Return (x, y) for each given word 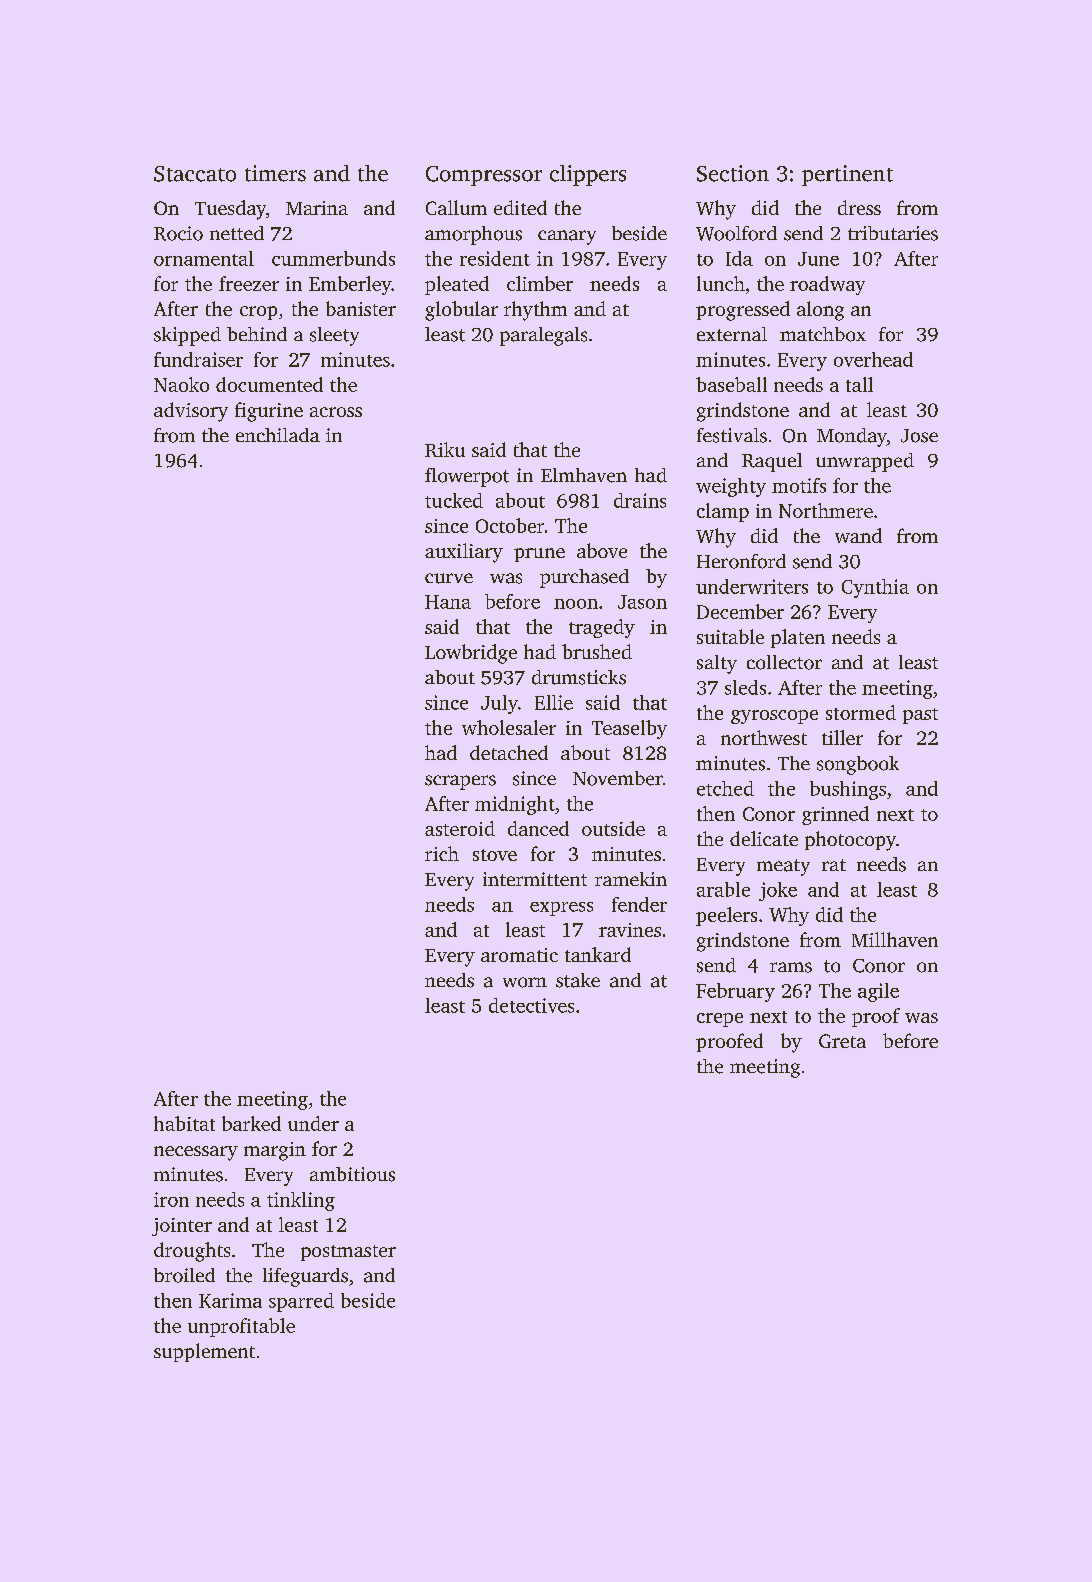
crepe (720, 1020)
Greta (842, 1041)
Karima (230, 1300)
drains (640, 500)
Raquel (772, 462)
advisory (191, 412)
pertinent (847, 175)
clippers (588, 175)
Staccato (195, 174)
